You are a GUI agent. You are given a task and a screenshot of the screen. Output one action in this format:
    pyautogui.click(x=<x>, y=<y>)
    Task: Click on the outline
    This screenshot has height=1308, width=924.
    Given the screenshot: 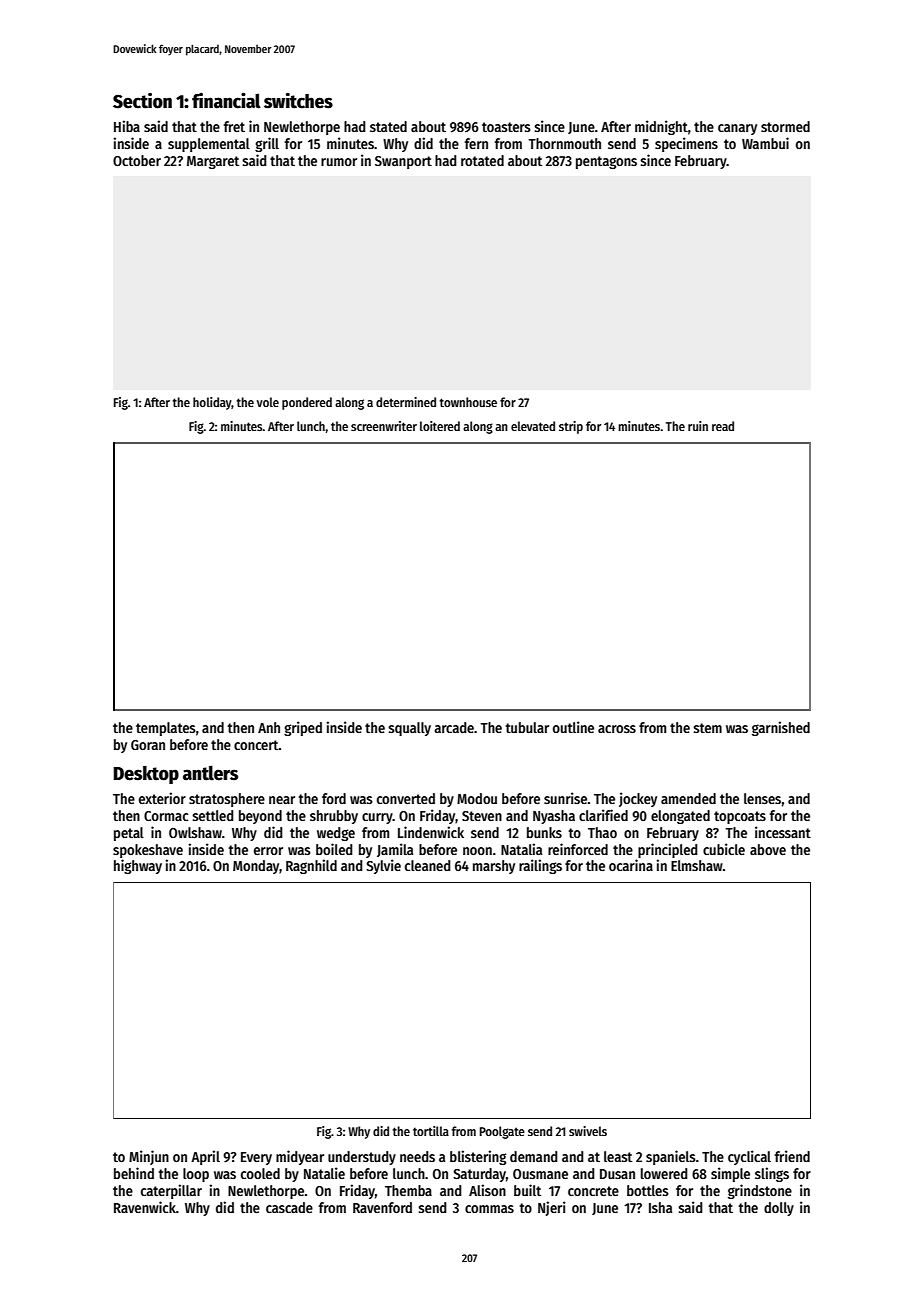 What is the action you would take?
    pyautogui.click(x=573, y=727)
